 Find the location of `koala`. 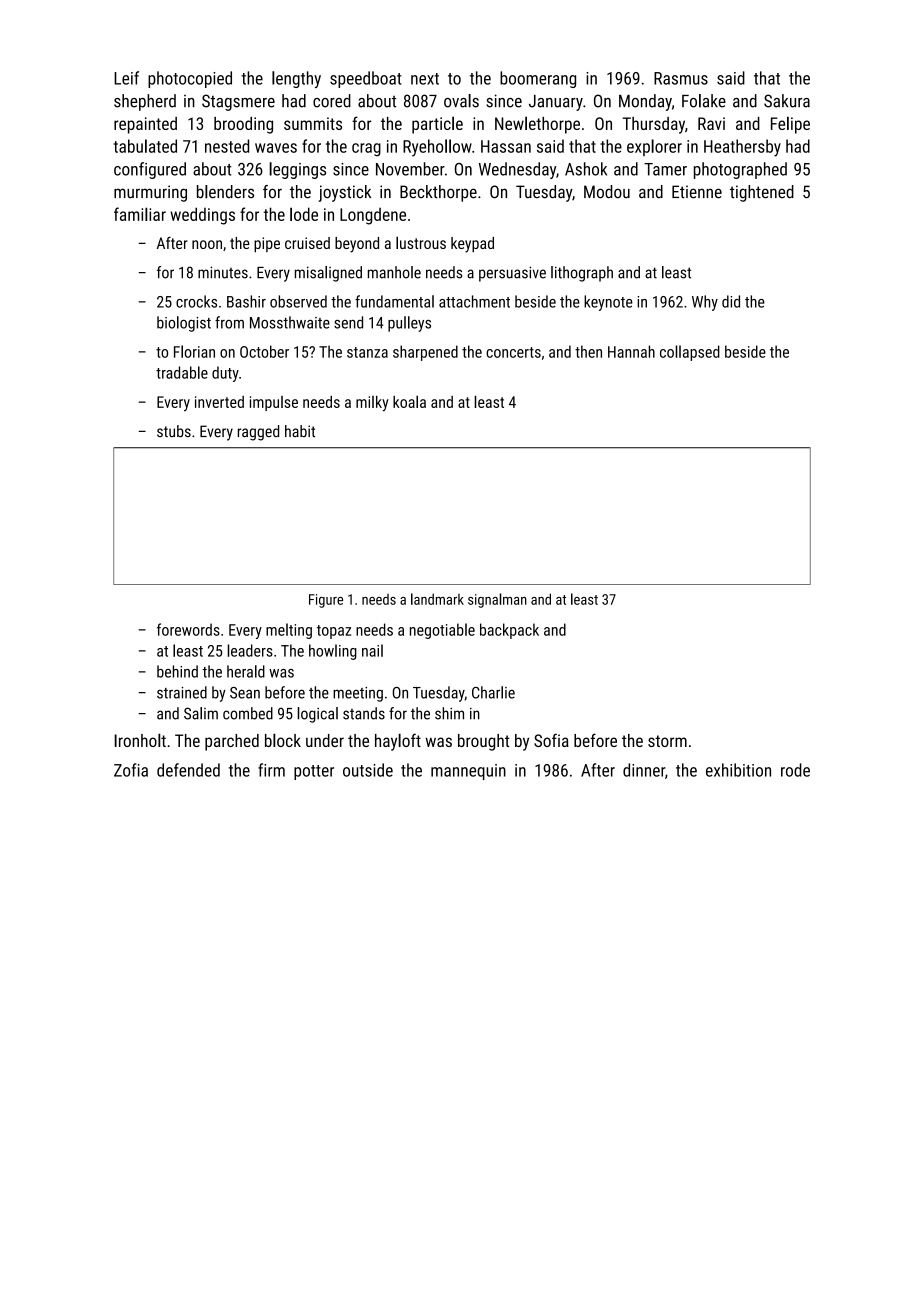

koala is located at coordinates (409, 401).
